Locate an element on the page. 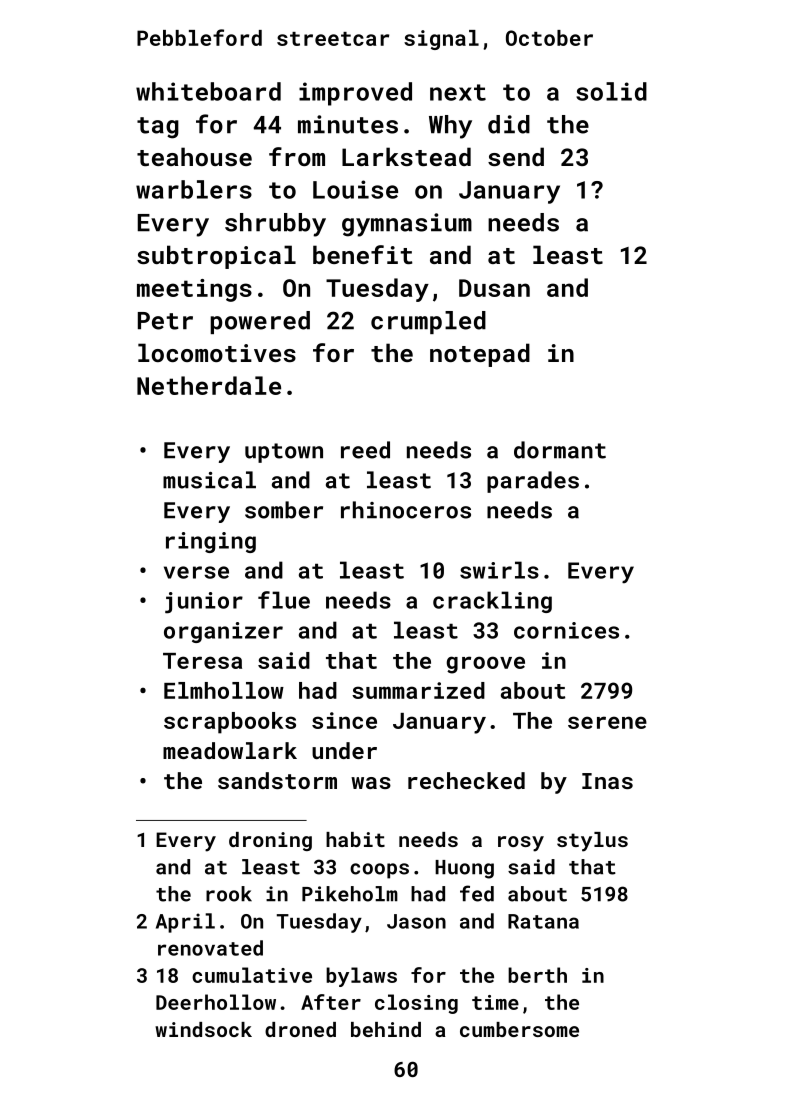 This document has height=1117, width=787. meetings is located at coordinates (194, 290).
